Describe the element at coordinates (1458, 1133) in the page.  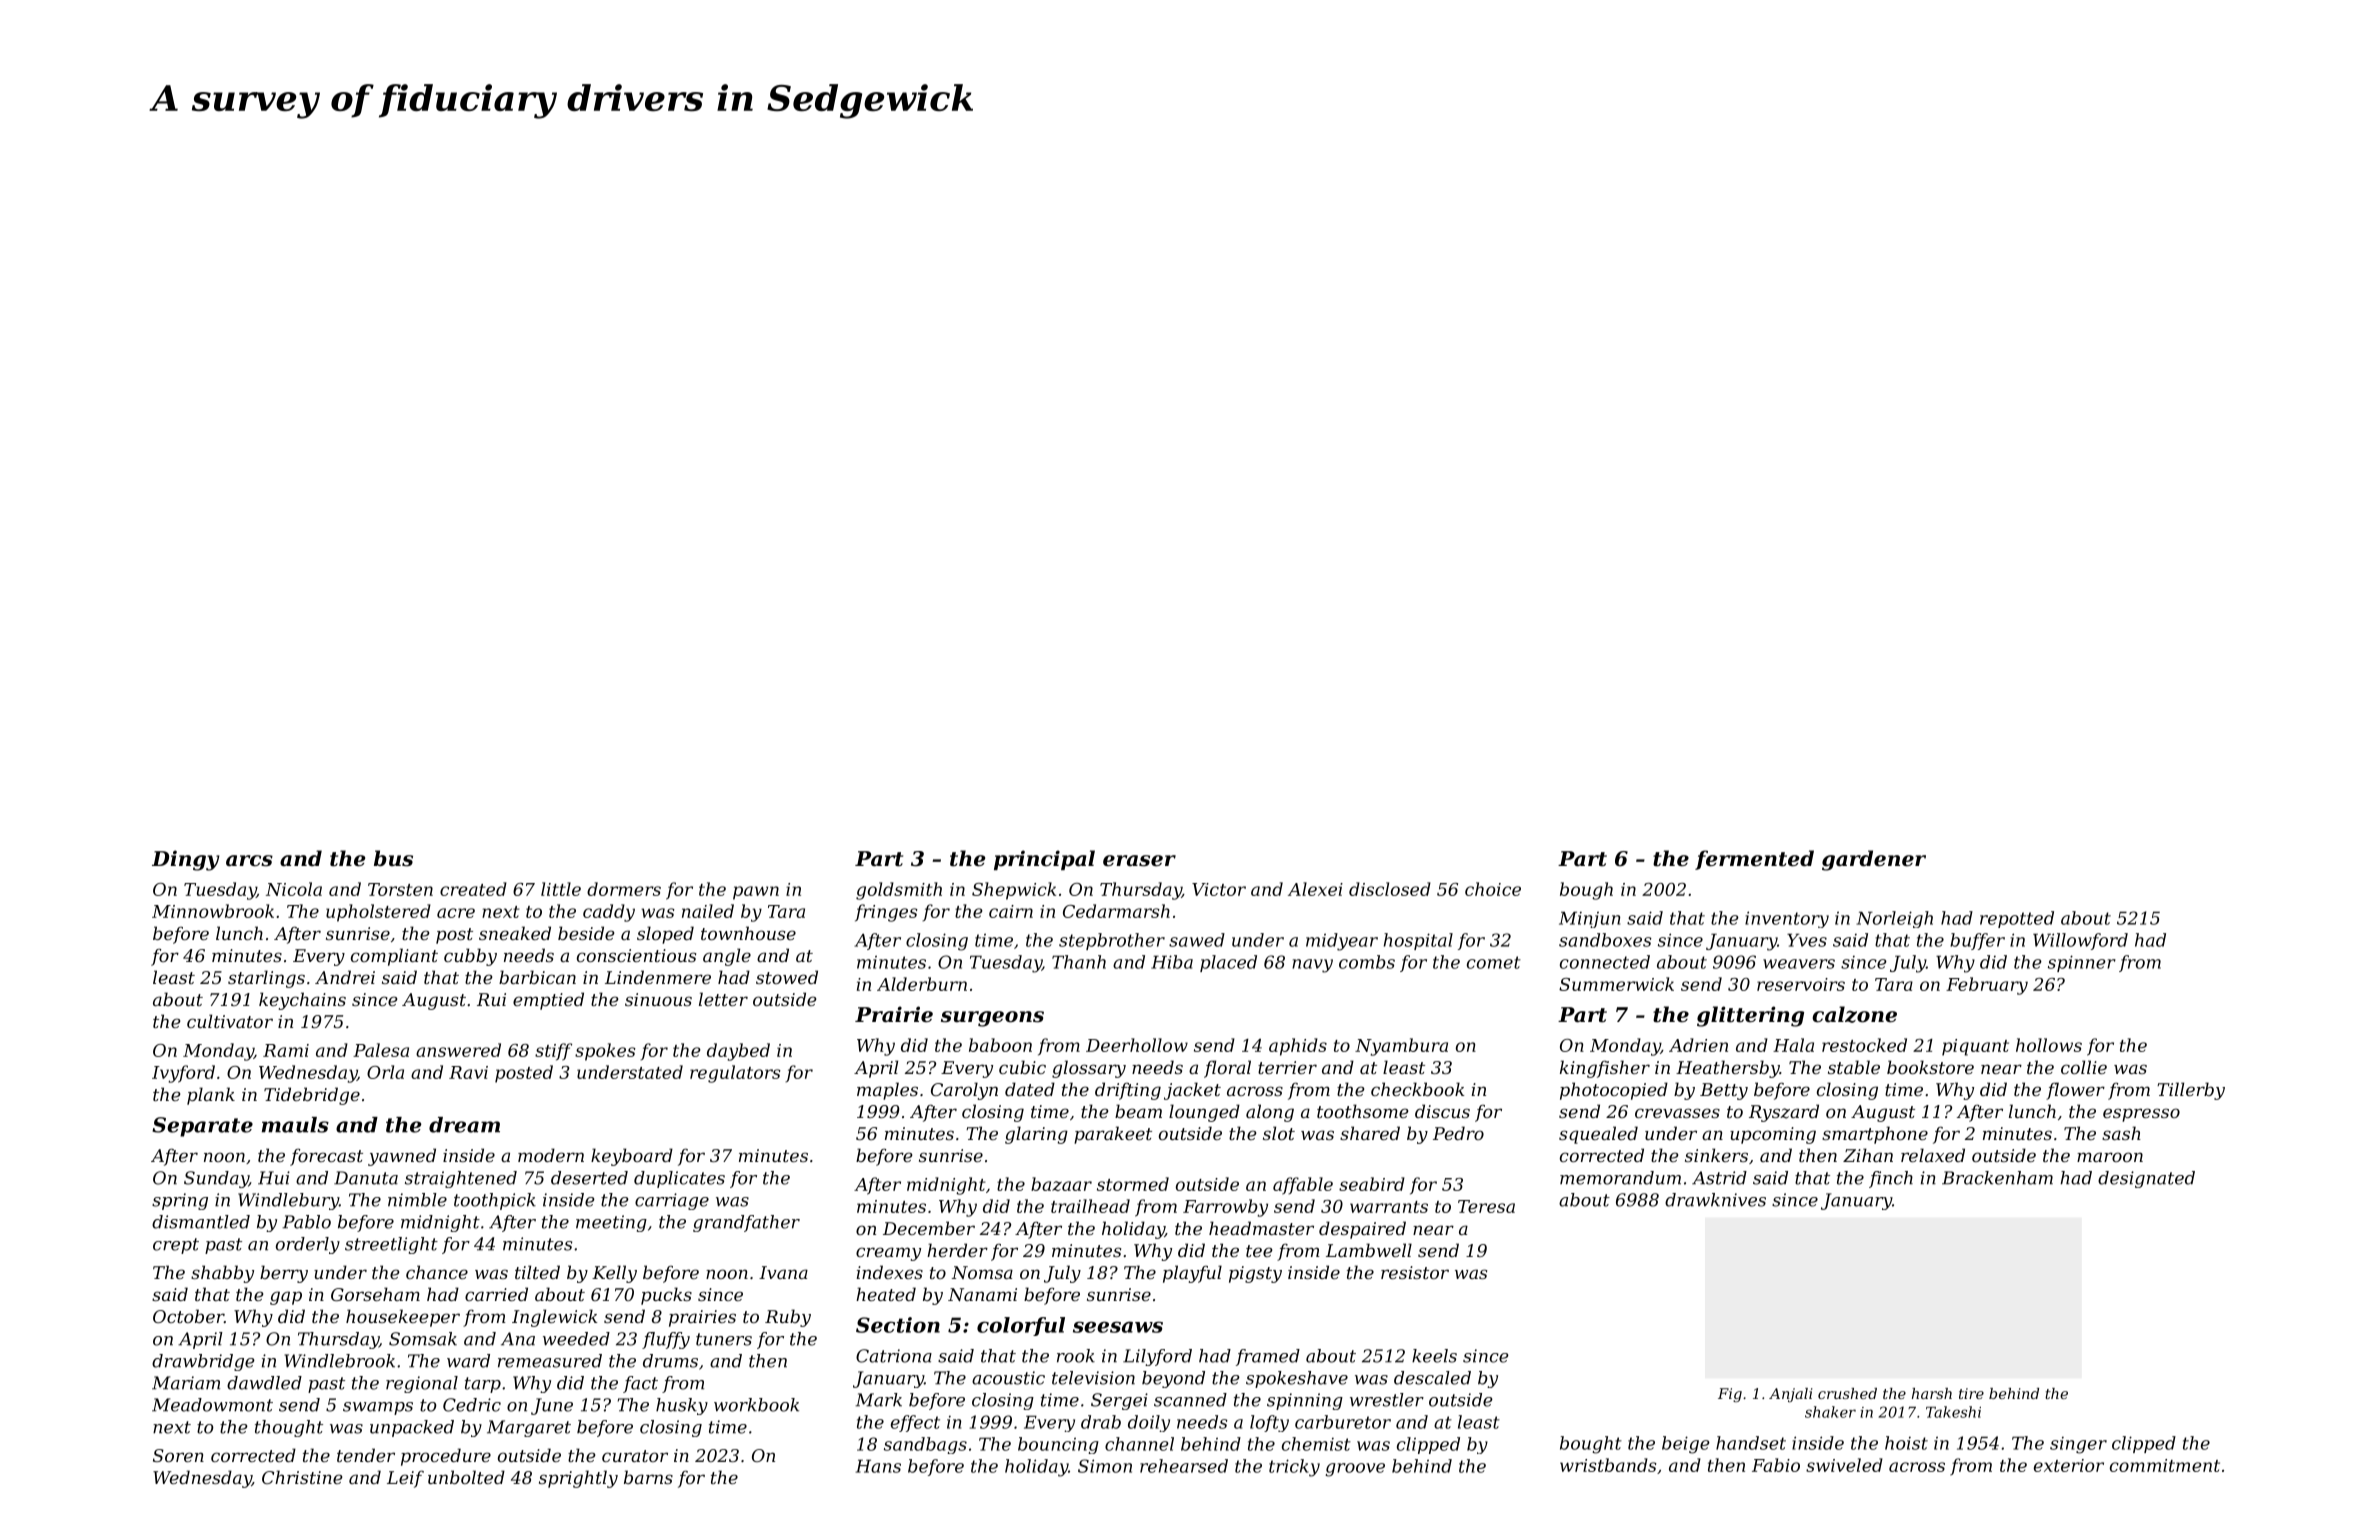
I see `Pedro` at that location.
